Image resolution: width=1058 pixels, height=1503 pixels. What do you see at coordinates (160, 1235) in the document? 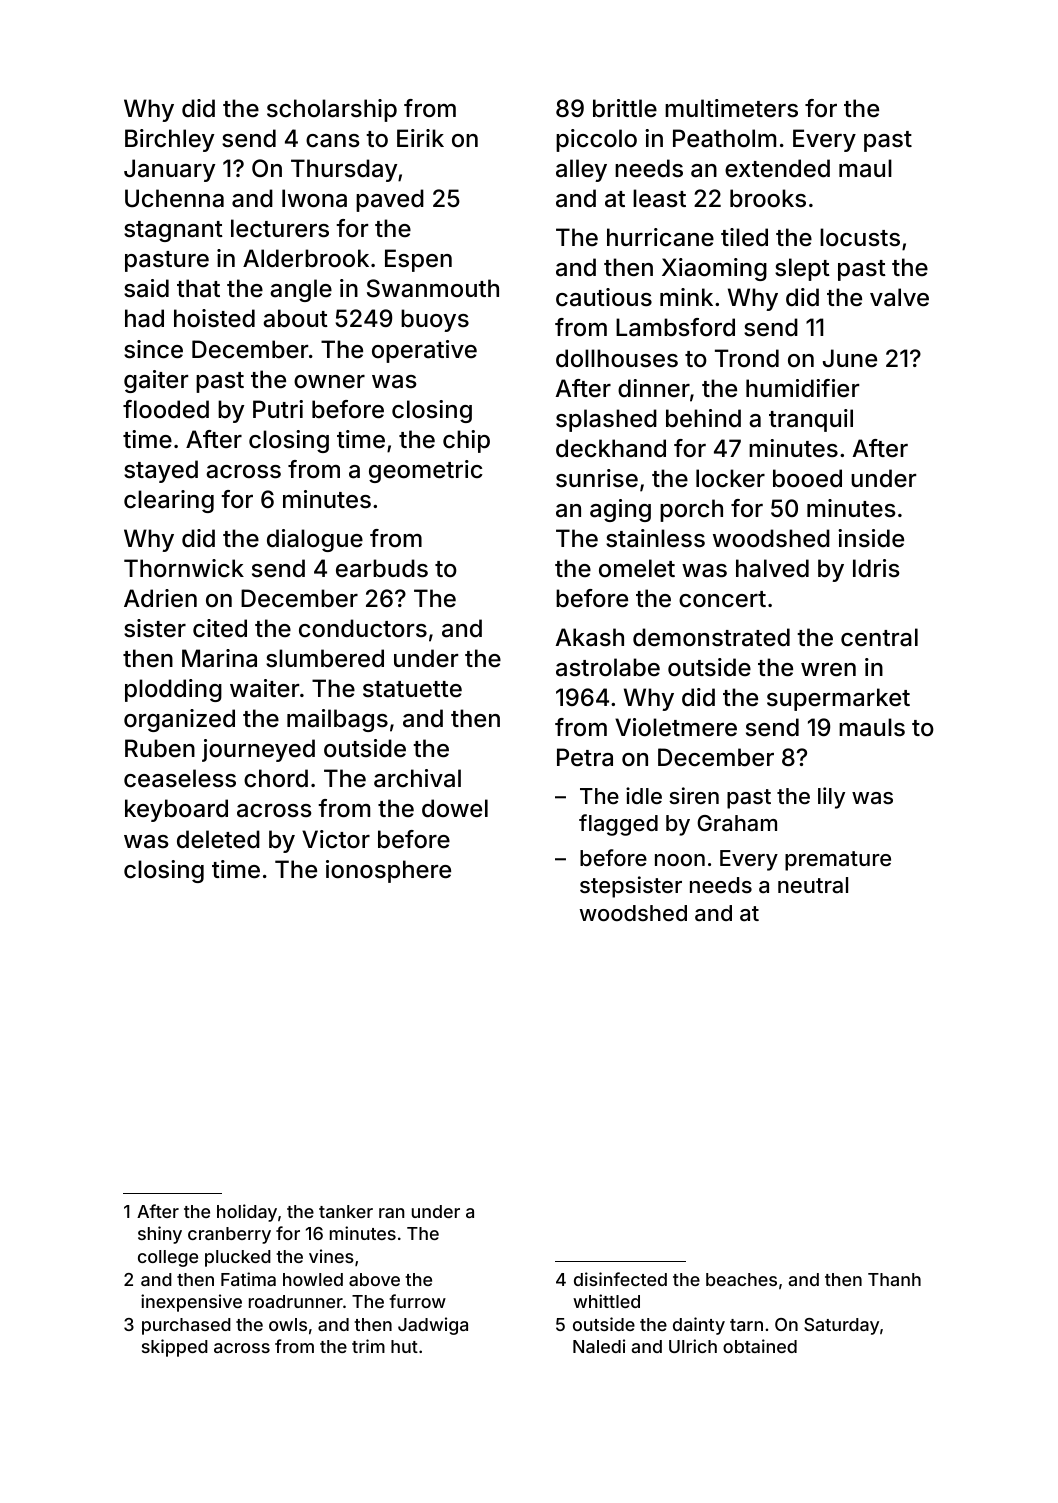
I see `shiny` at bounding box center [160, 1235].
